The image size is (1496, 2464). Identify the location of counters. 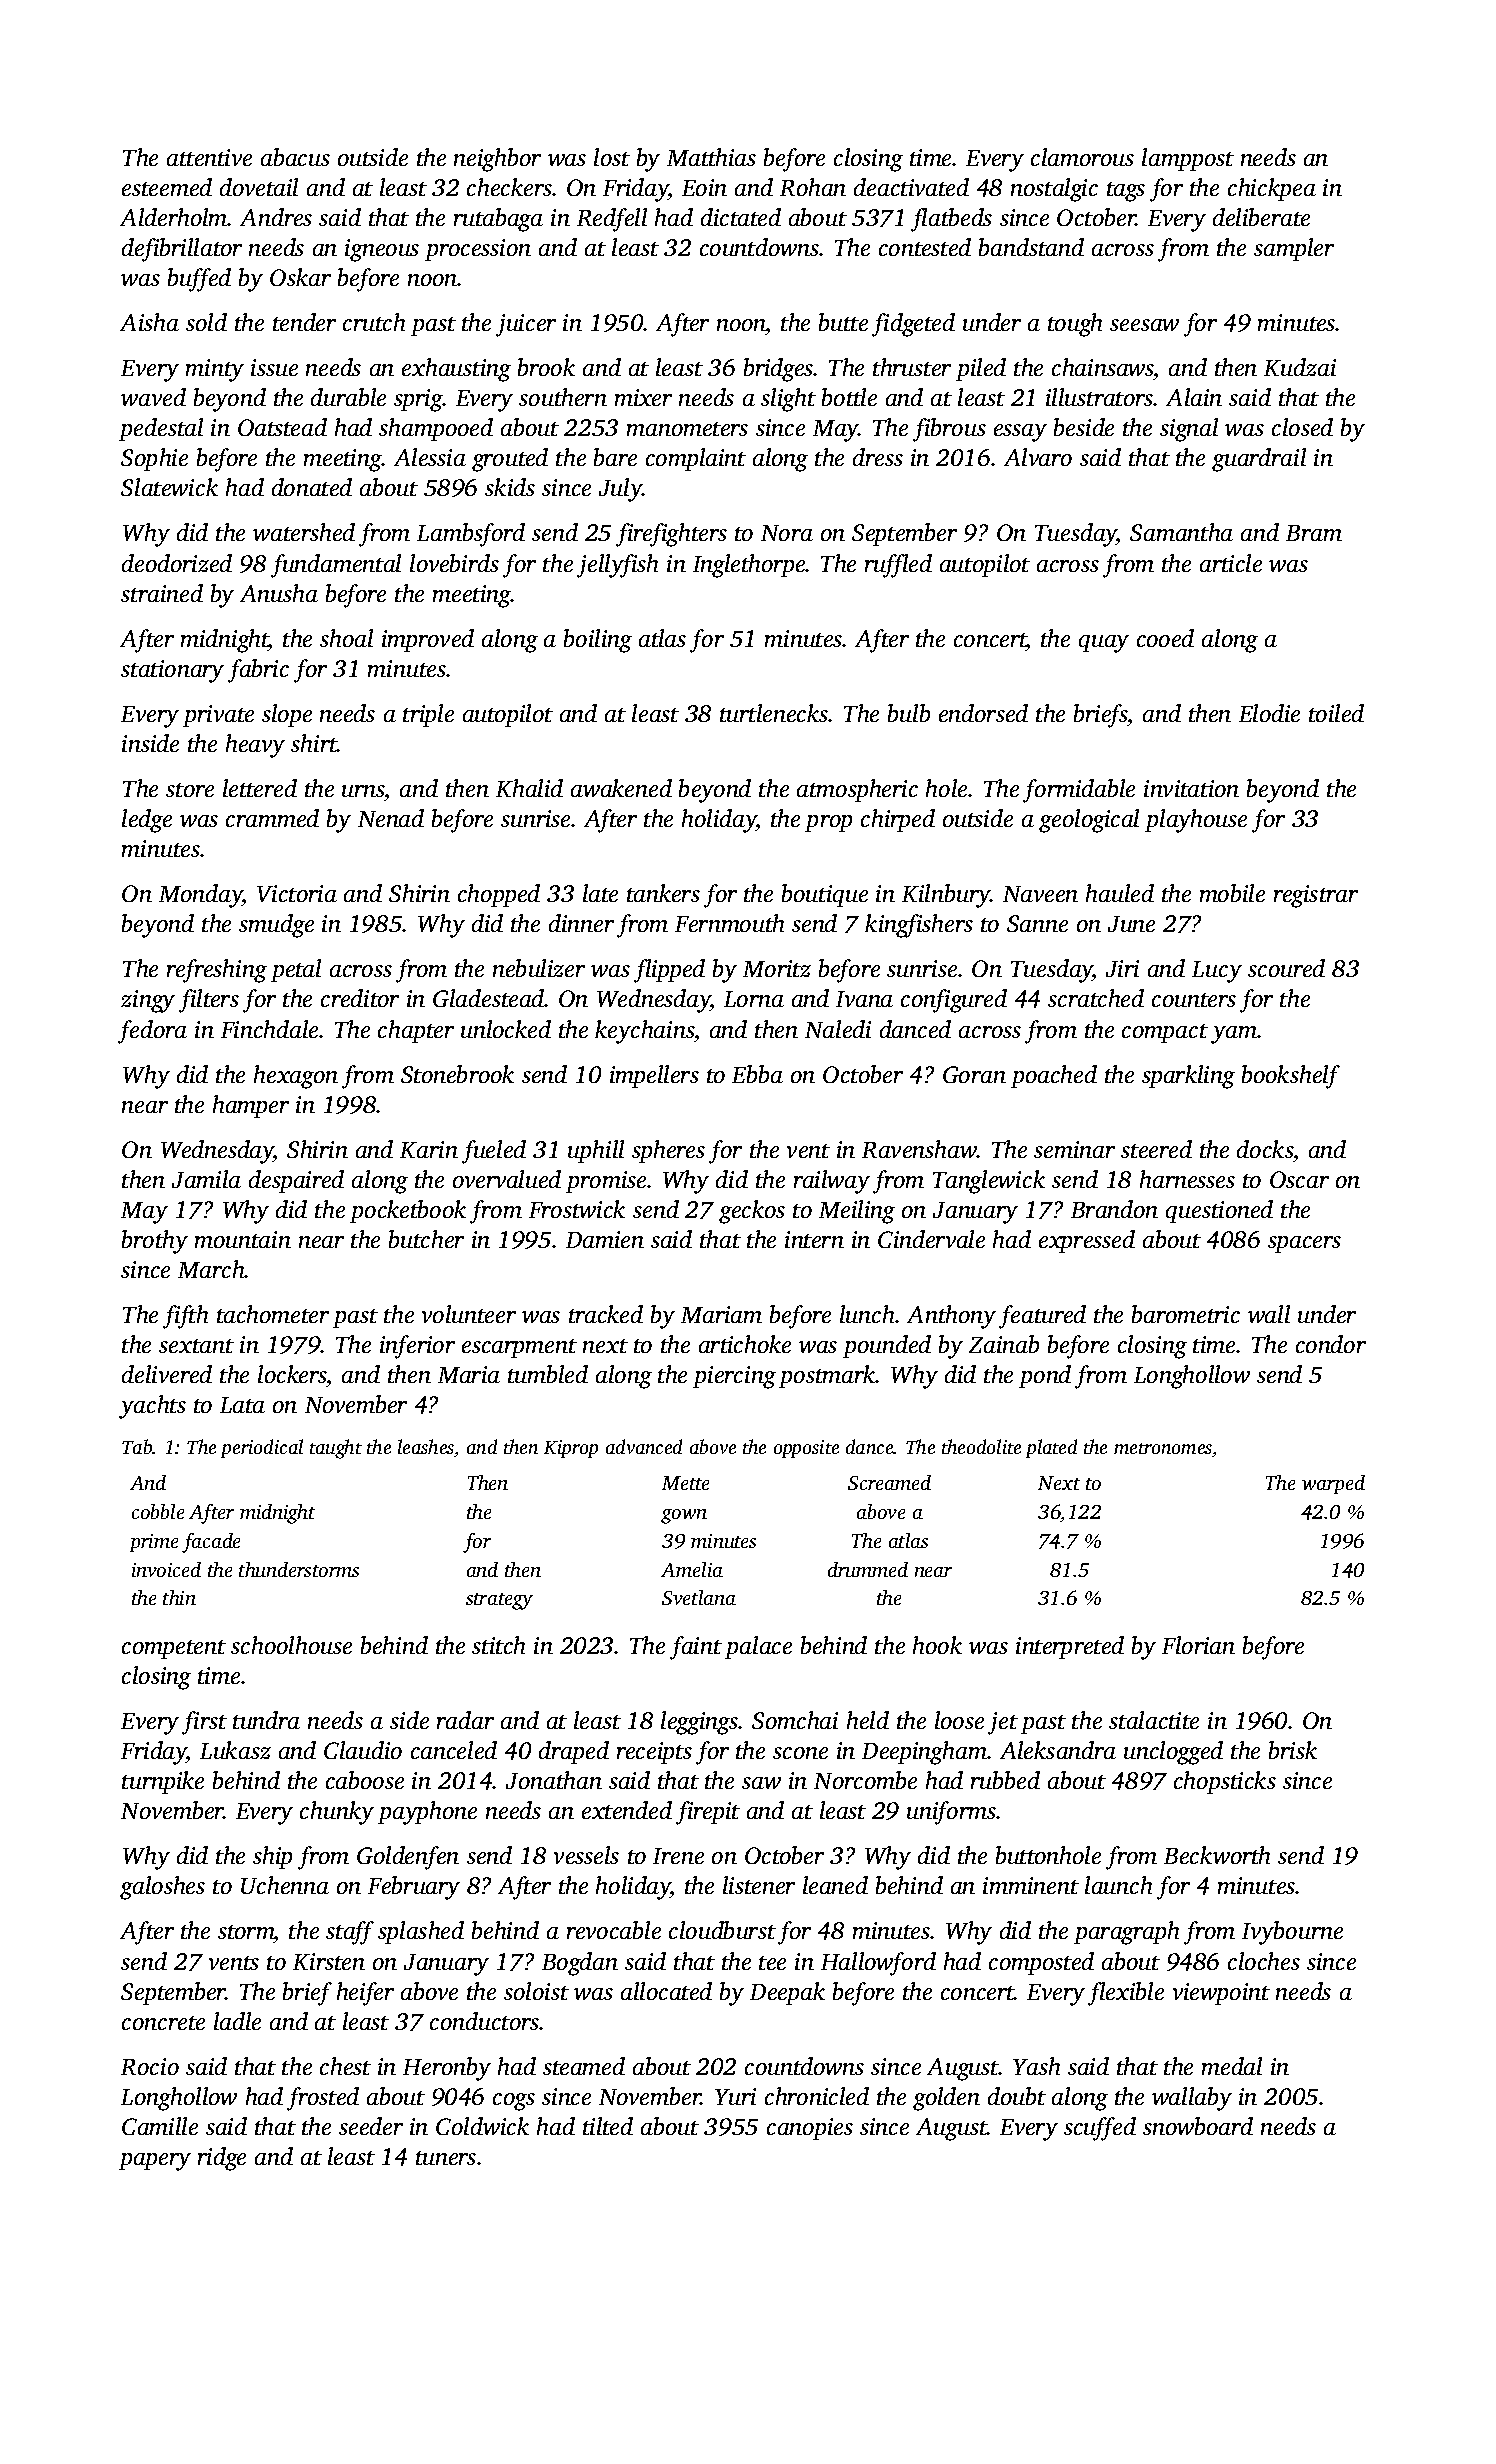
(1194, 1000).
